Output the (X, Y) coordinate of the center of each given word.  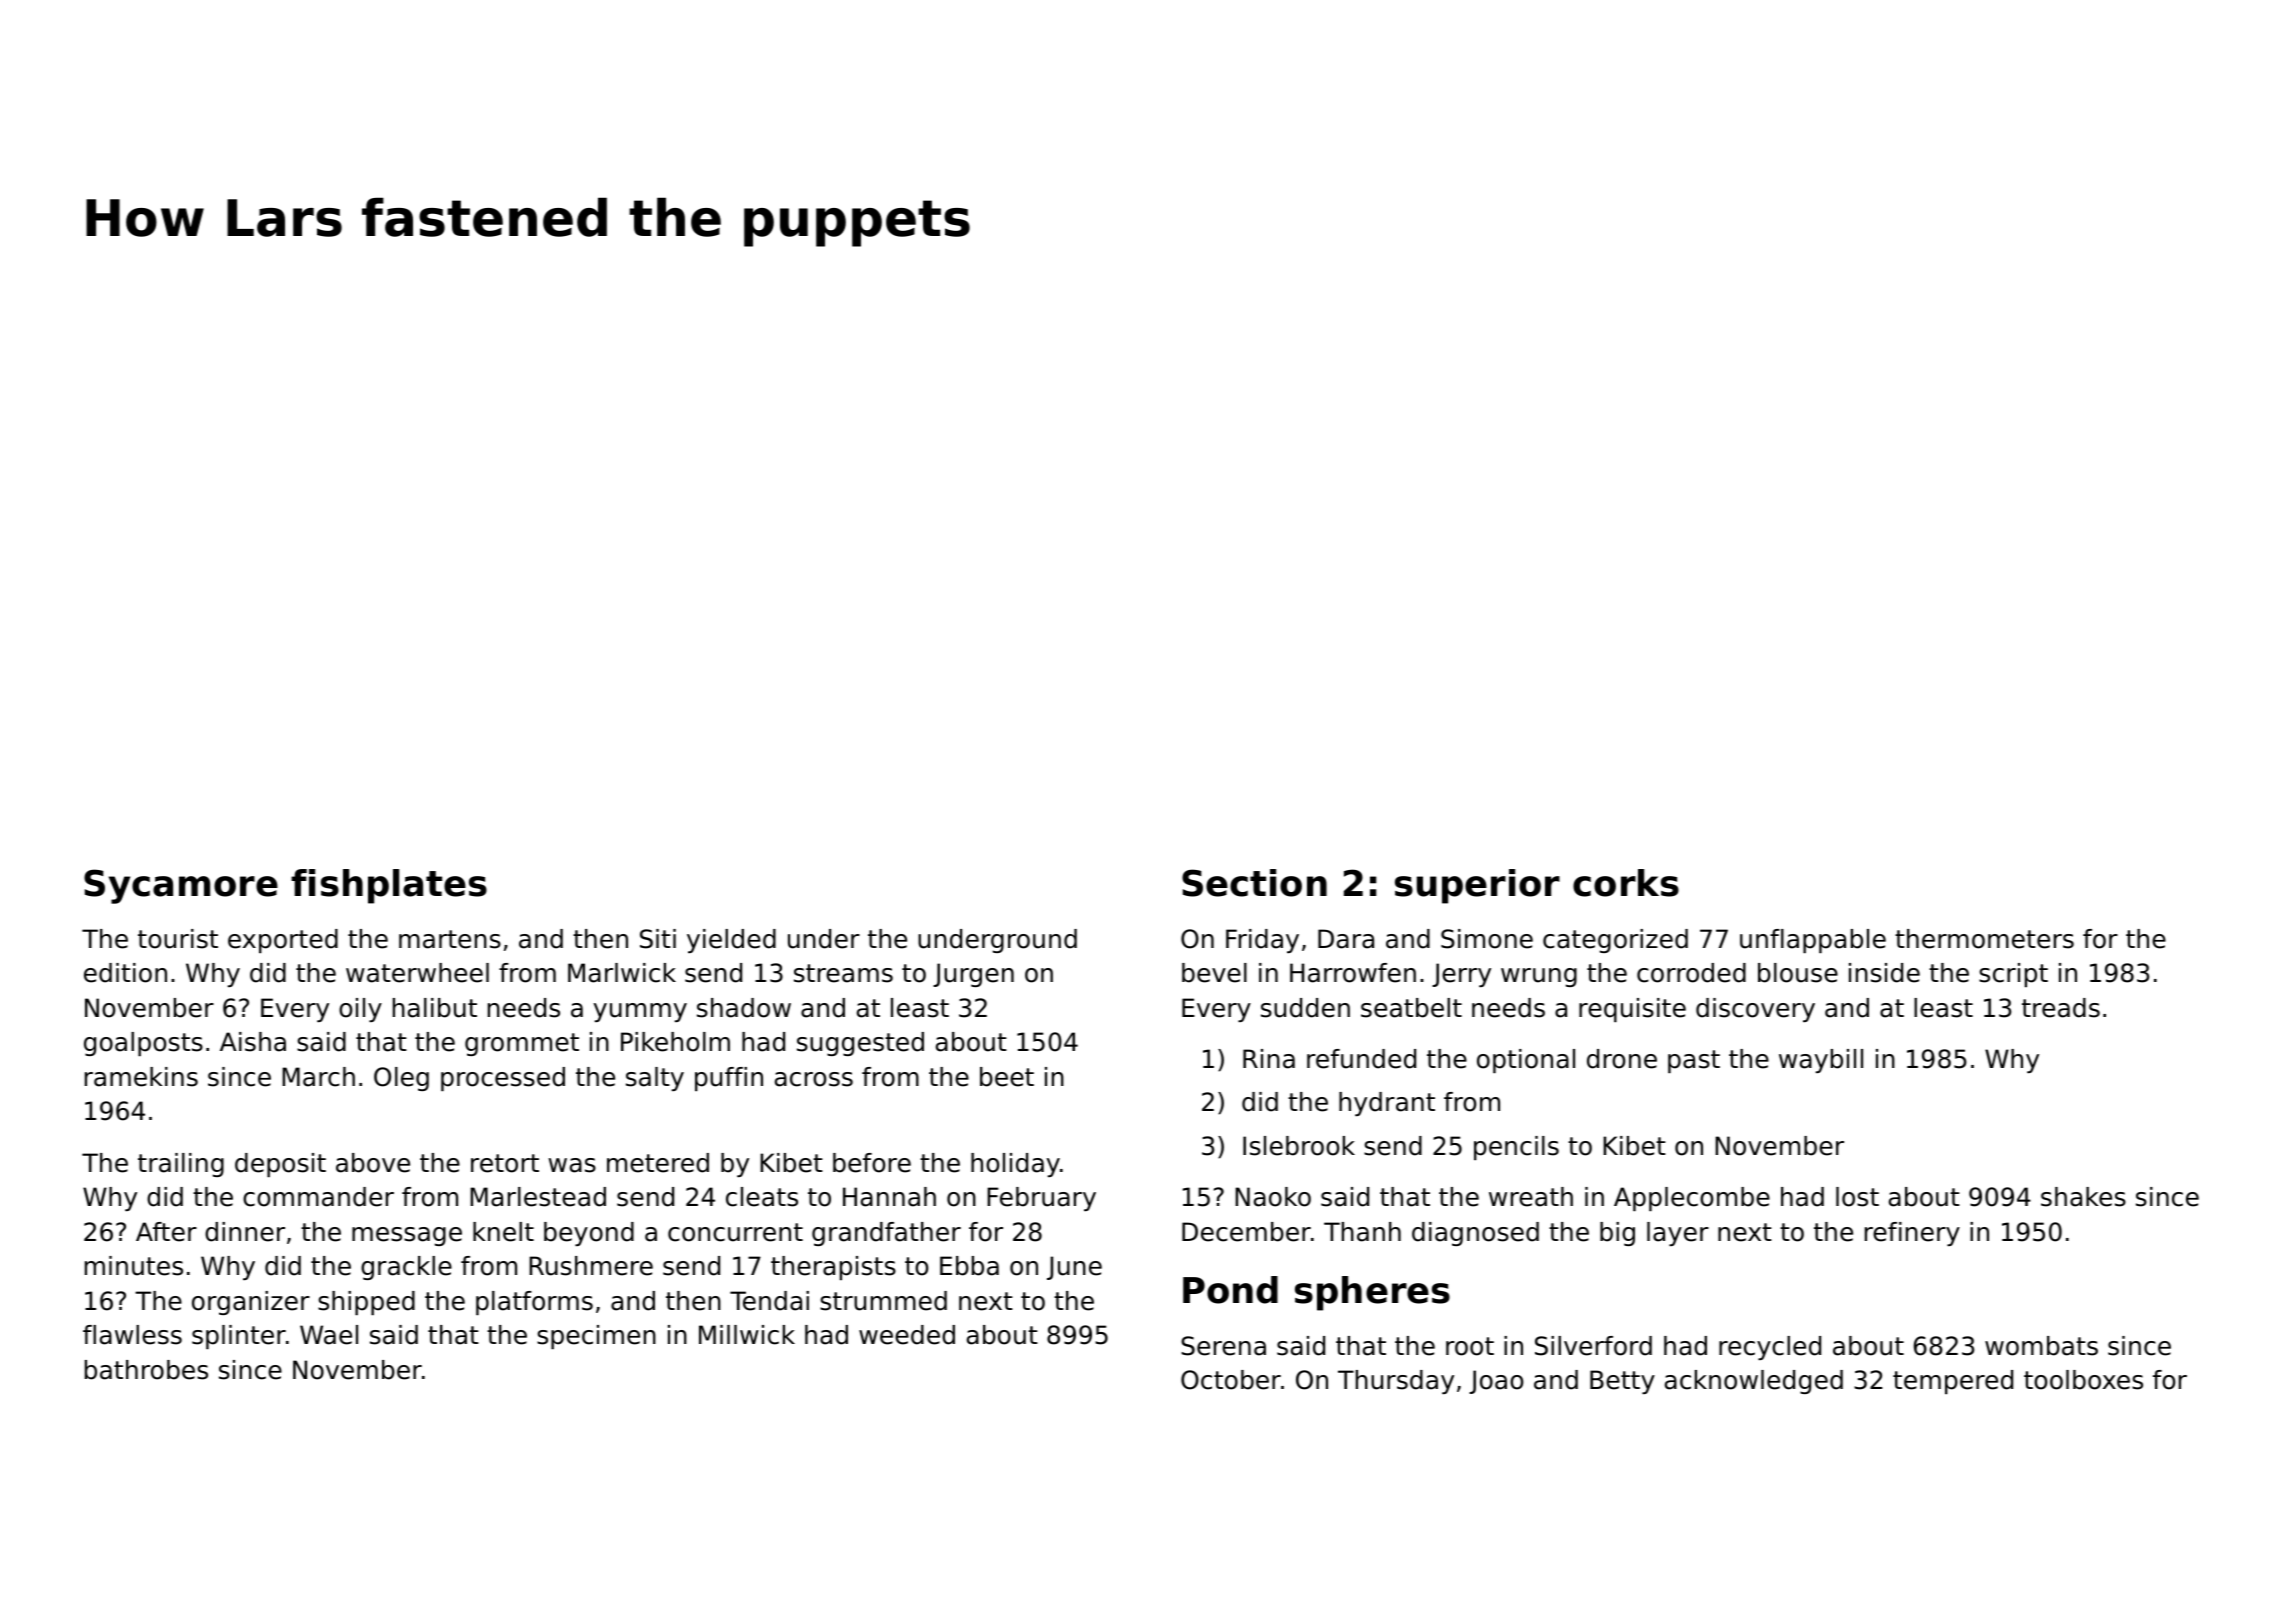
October (1231, 1380)
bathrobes (146, 1370)
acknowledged (1754, 1382)
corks (1626, 883)
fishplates (389, 886)
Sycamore (181, 886)
